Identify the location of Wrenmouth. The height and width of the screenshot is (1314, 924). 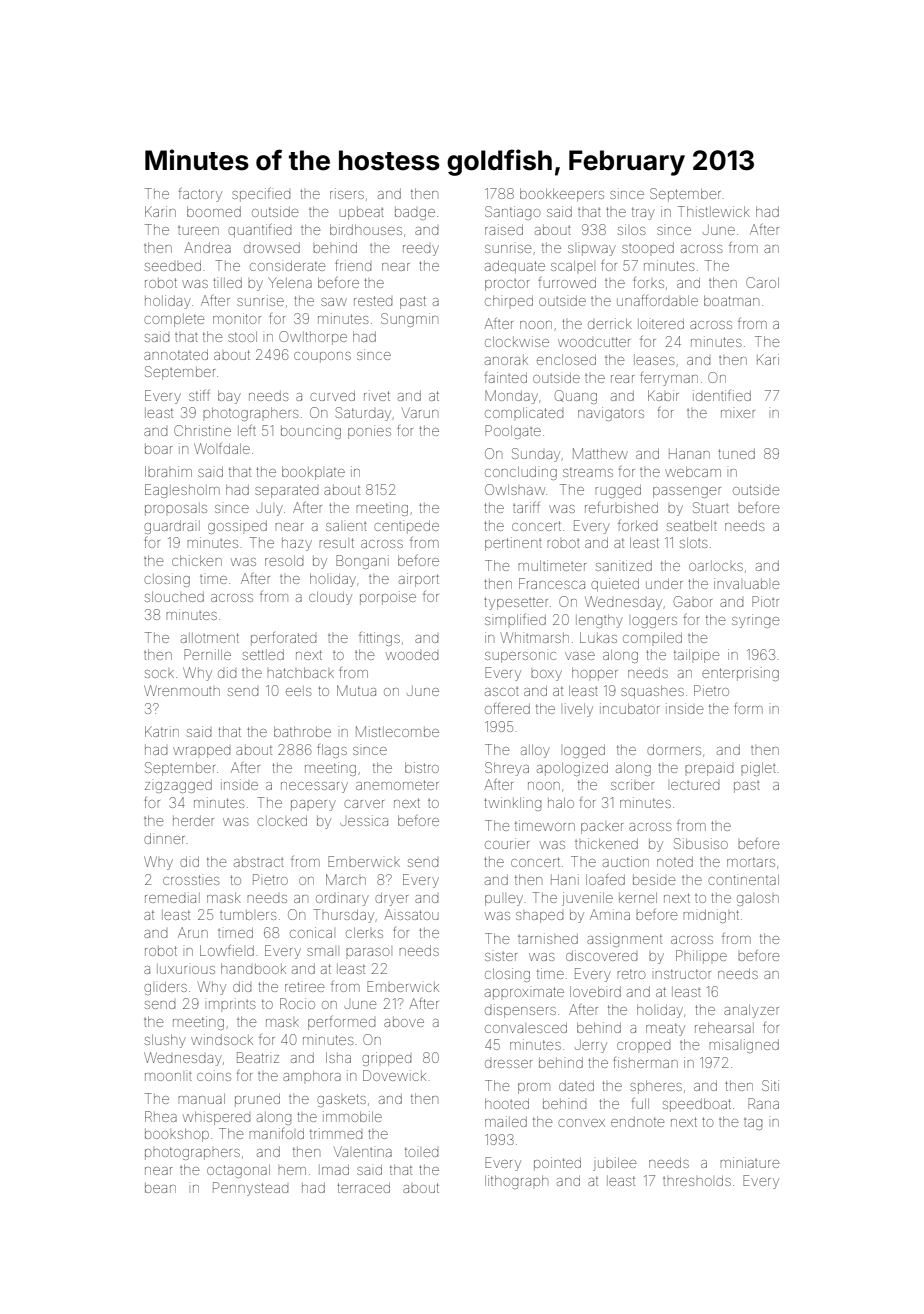
(182, 690).
